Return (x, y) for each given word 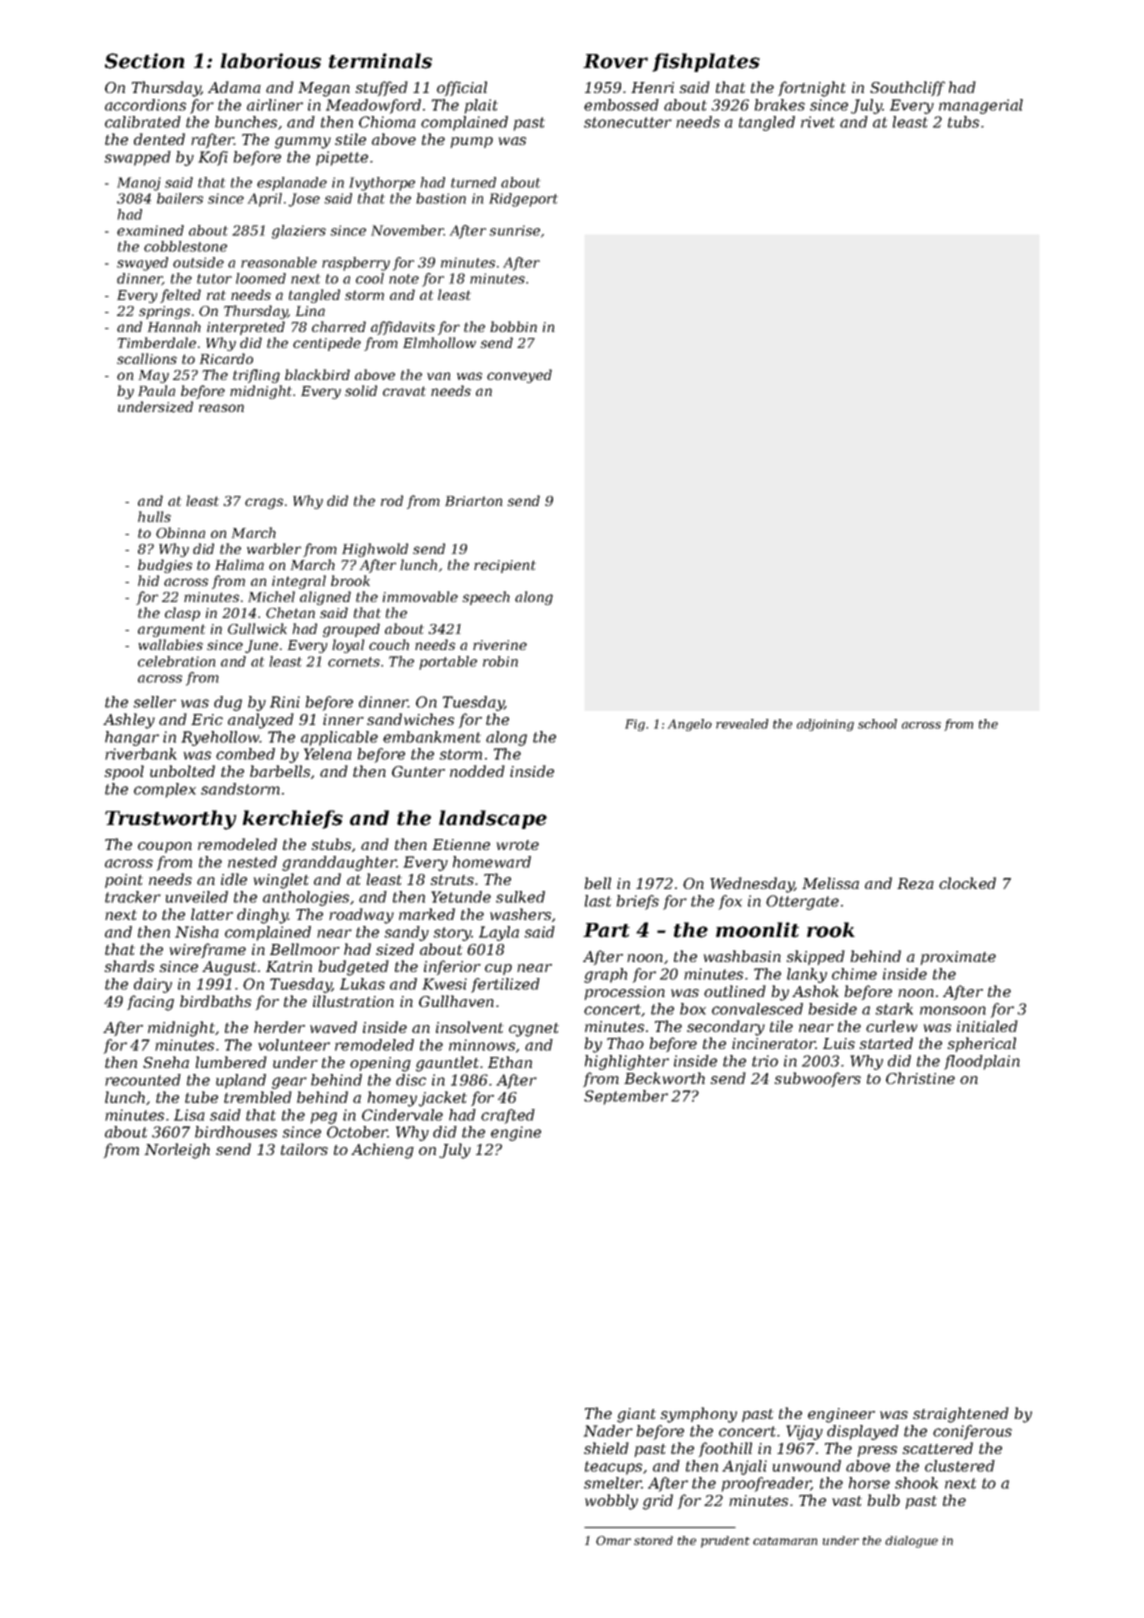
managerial (981, 106)
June (261, 646)
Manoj (139, 184)
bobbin (513, 326)
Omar (613, 1540)
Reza (915, 884)
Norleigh (177, 1151)
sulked (520, 897)
